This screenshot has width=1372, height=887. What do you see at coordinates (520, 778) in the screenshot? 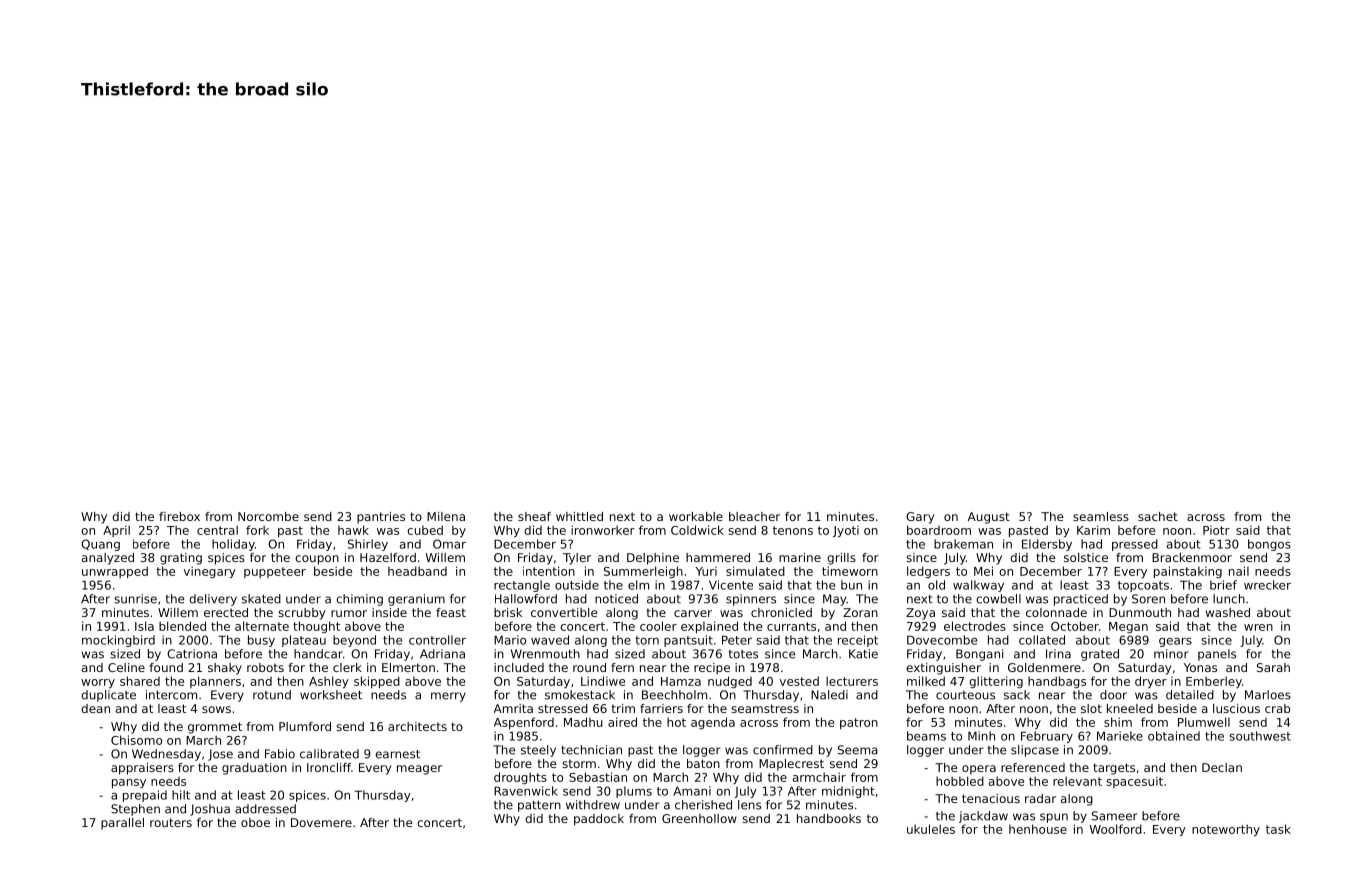
I see `droughts` at bounding box center [520, 778].
